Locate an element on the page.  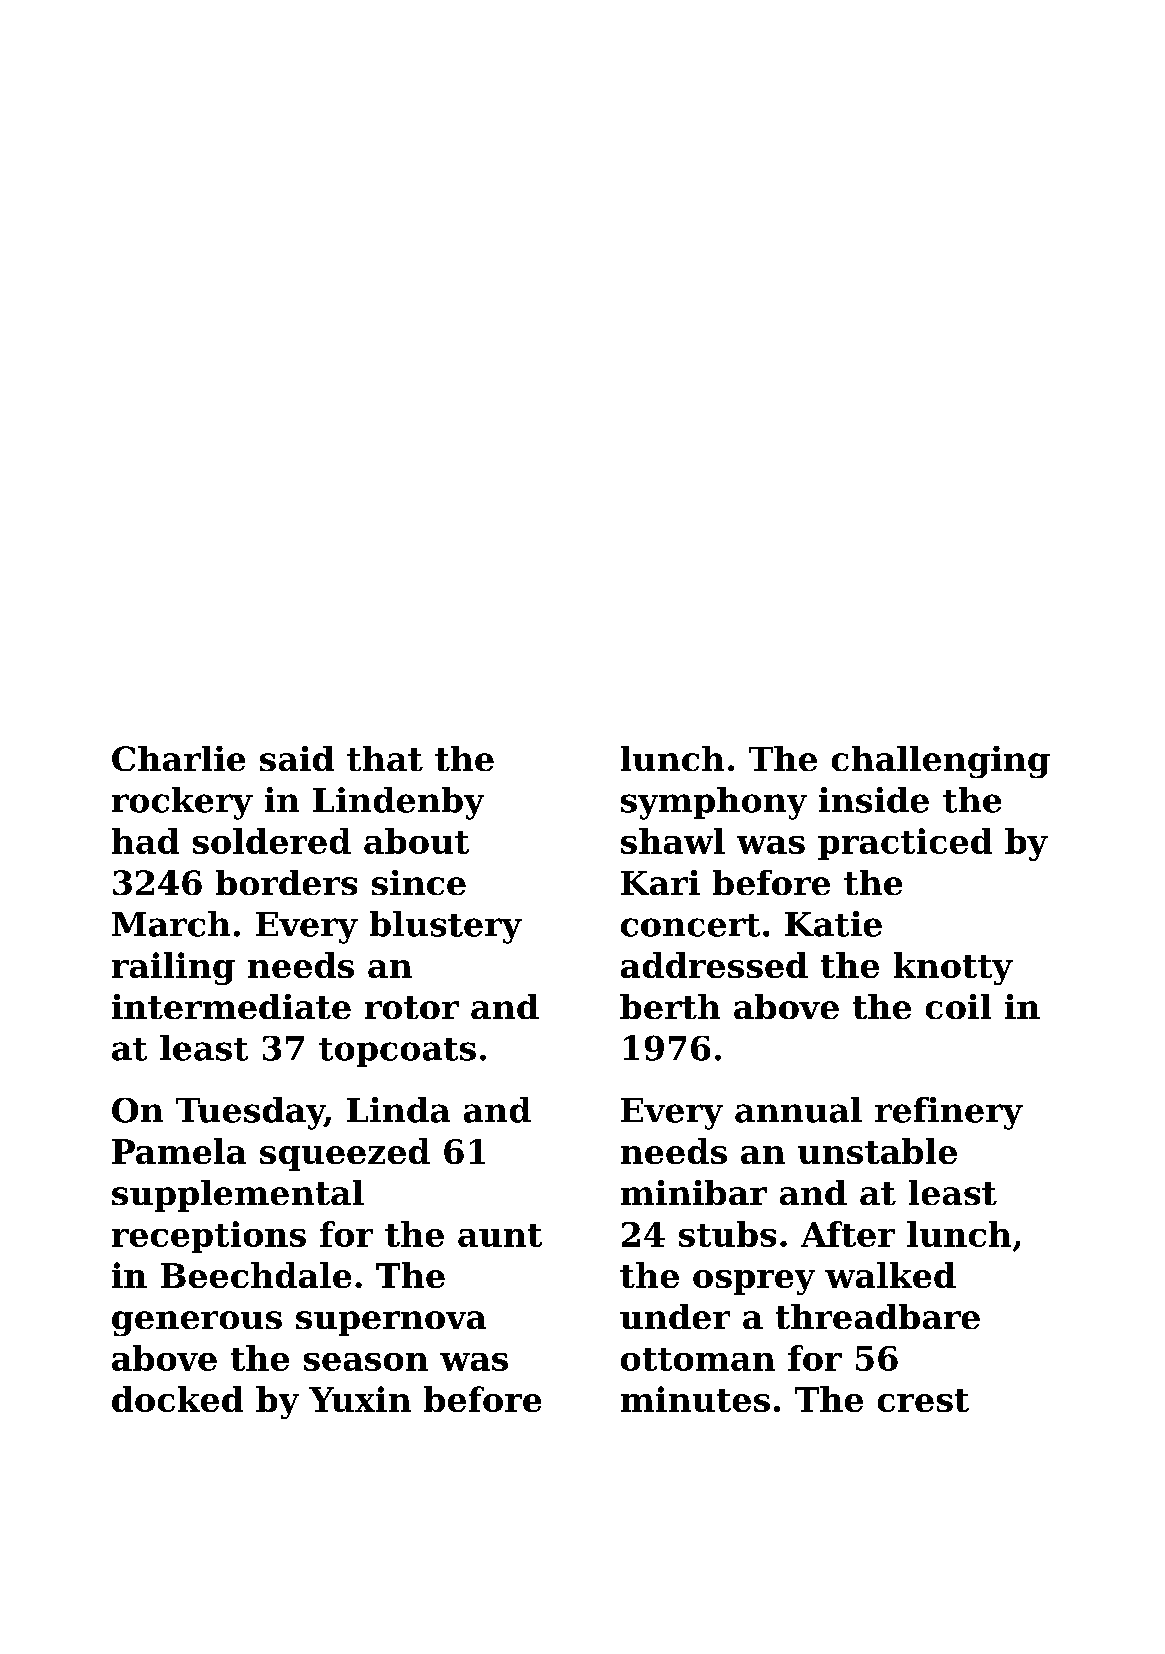
said is located at coordinates (297, 758).
